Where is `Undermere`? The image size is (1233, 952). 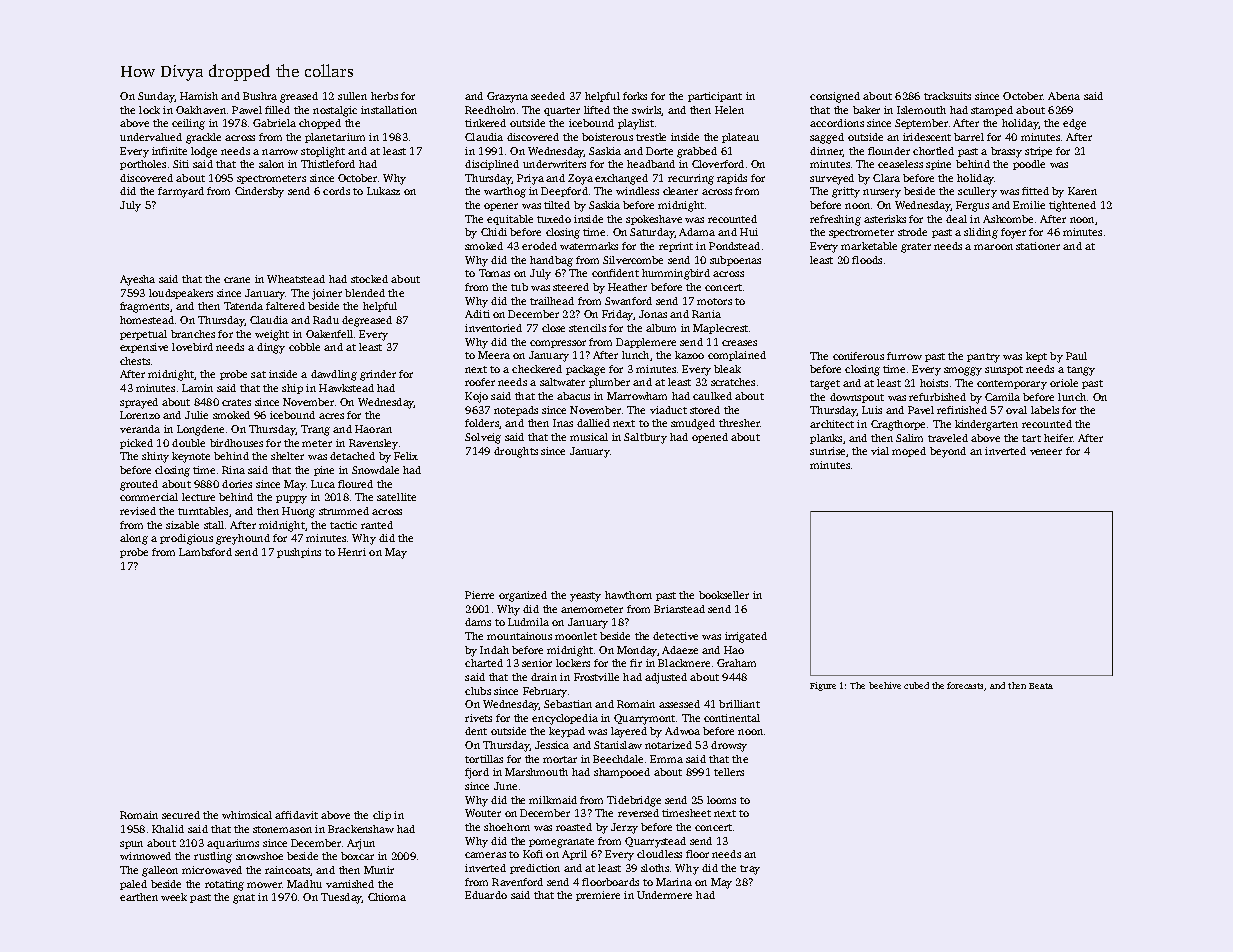
Undermere is located at coordinates (664, 895).
